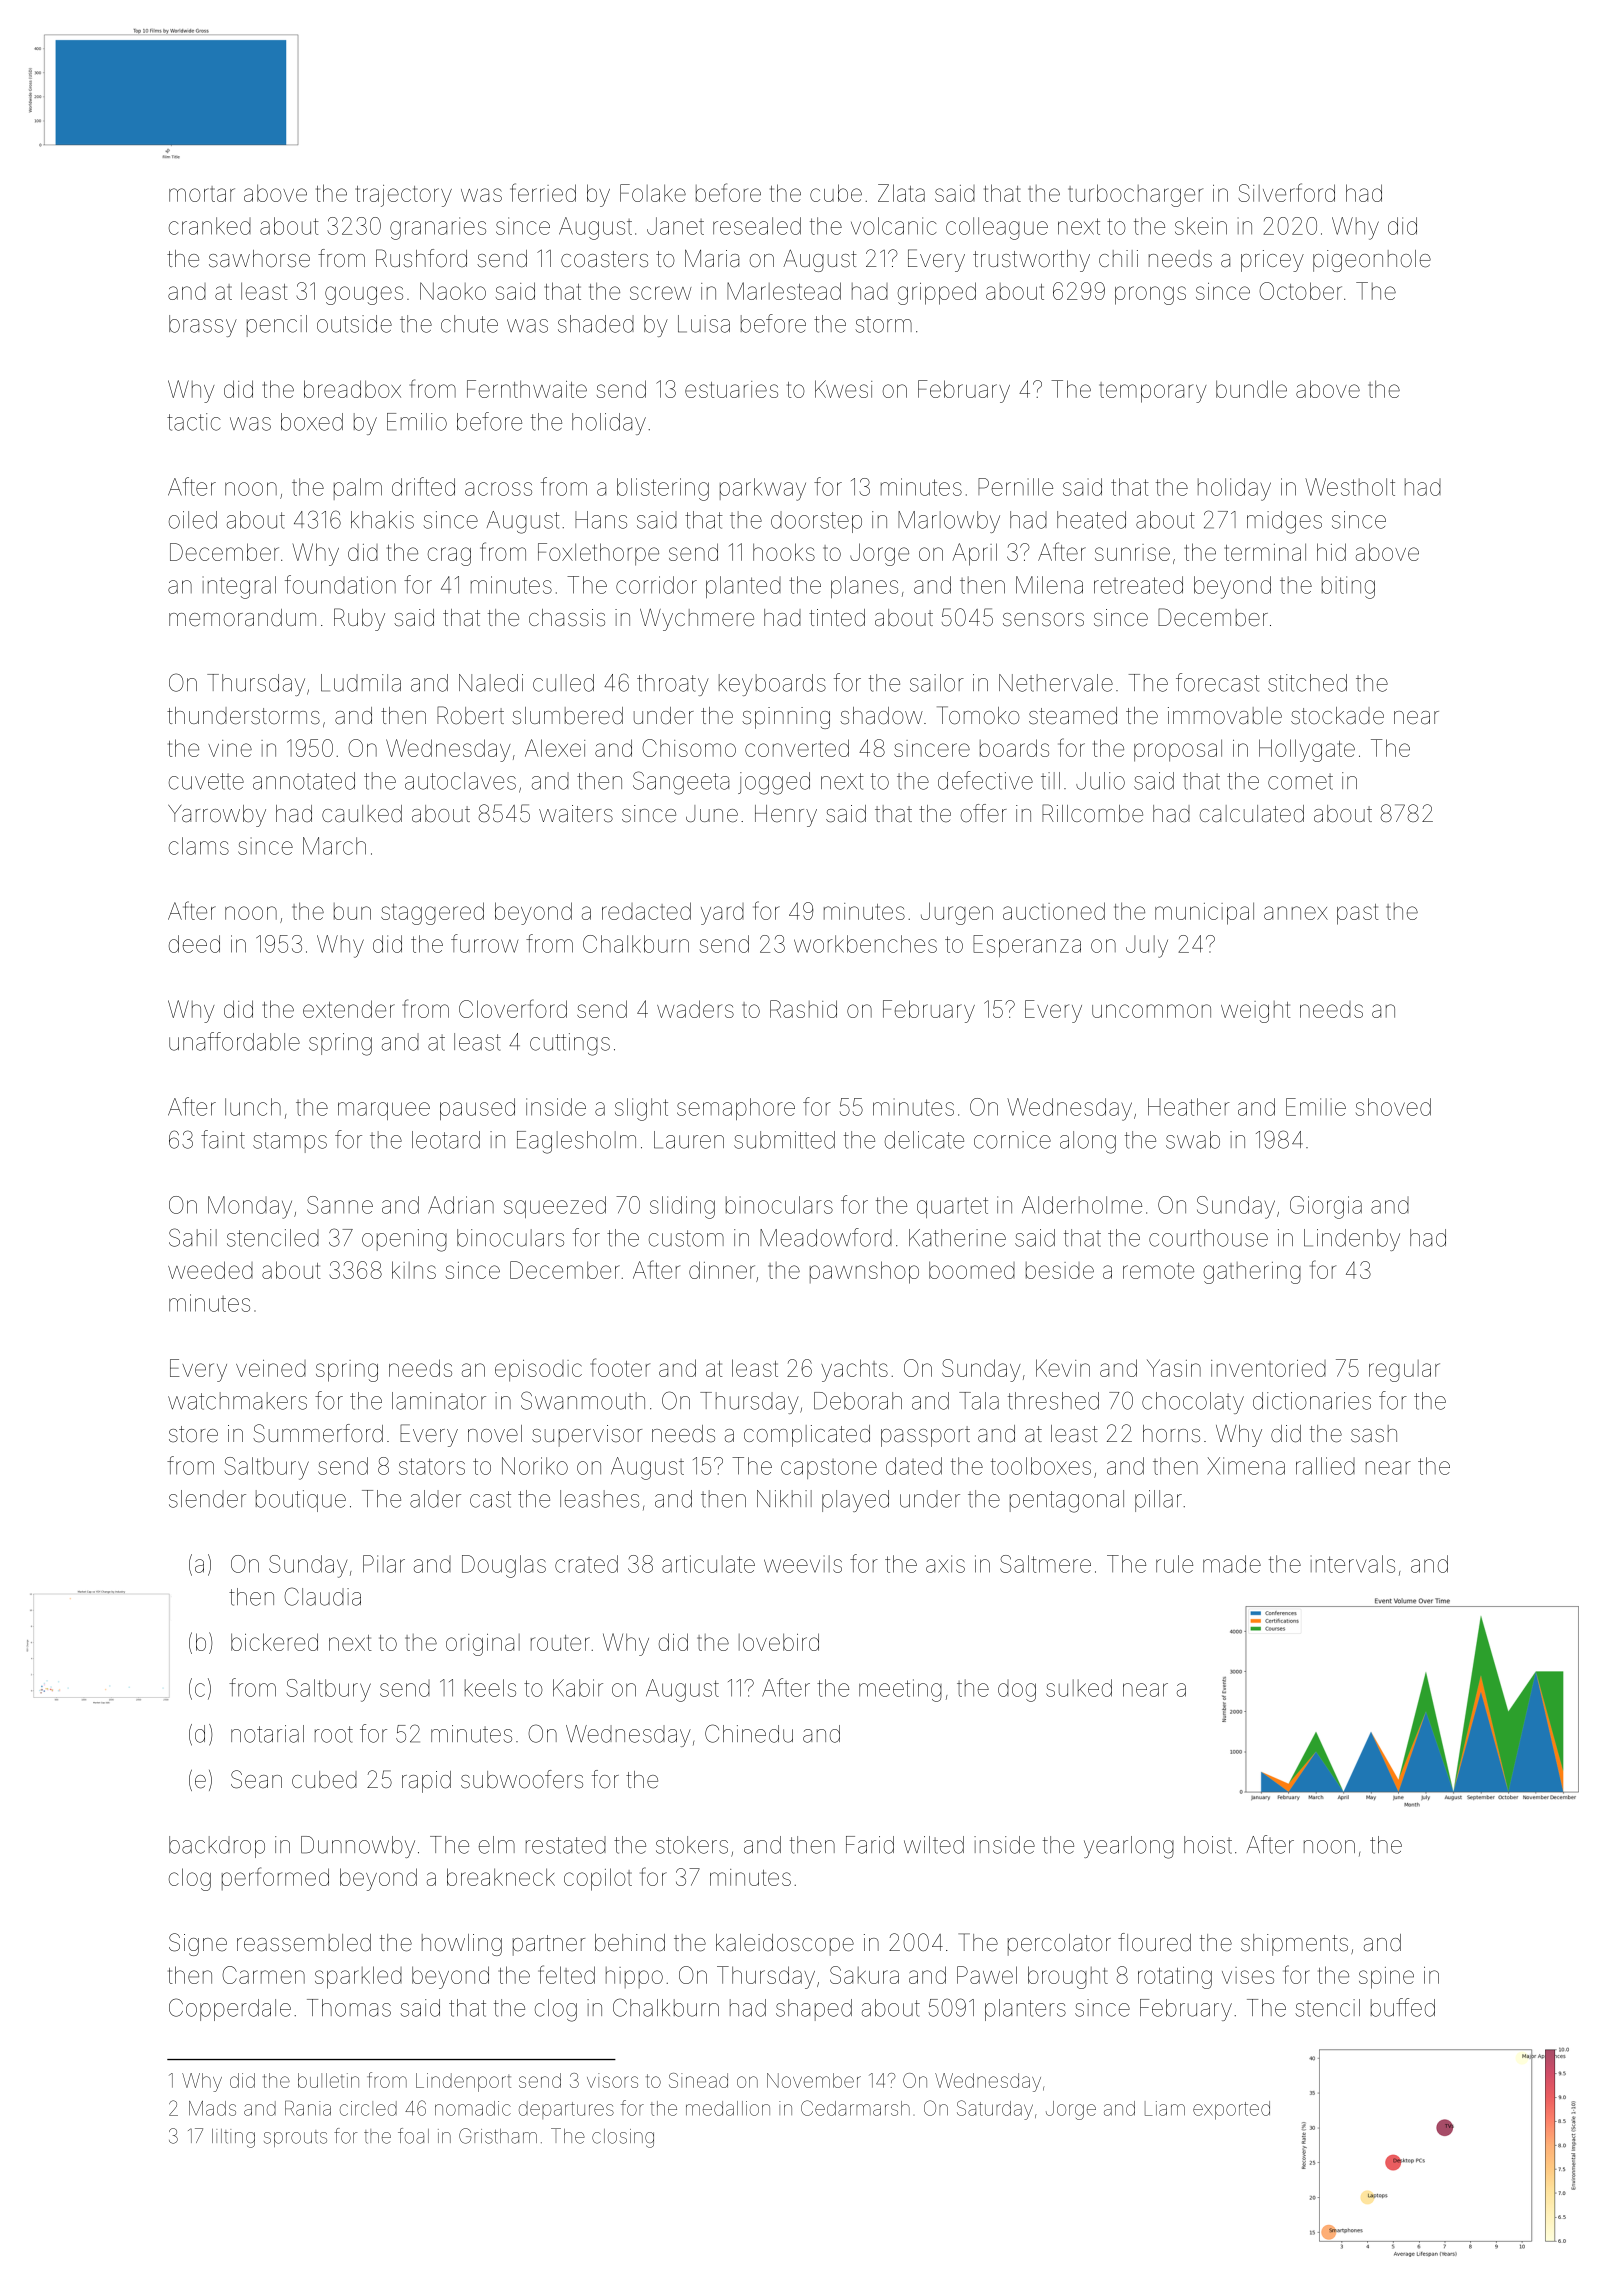 Image resolution: width=1620 pixels, height=2292 pixels. Describe the element at coordinates (469, 324) in the screenshot. I see `chute` at that location.
